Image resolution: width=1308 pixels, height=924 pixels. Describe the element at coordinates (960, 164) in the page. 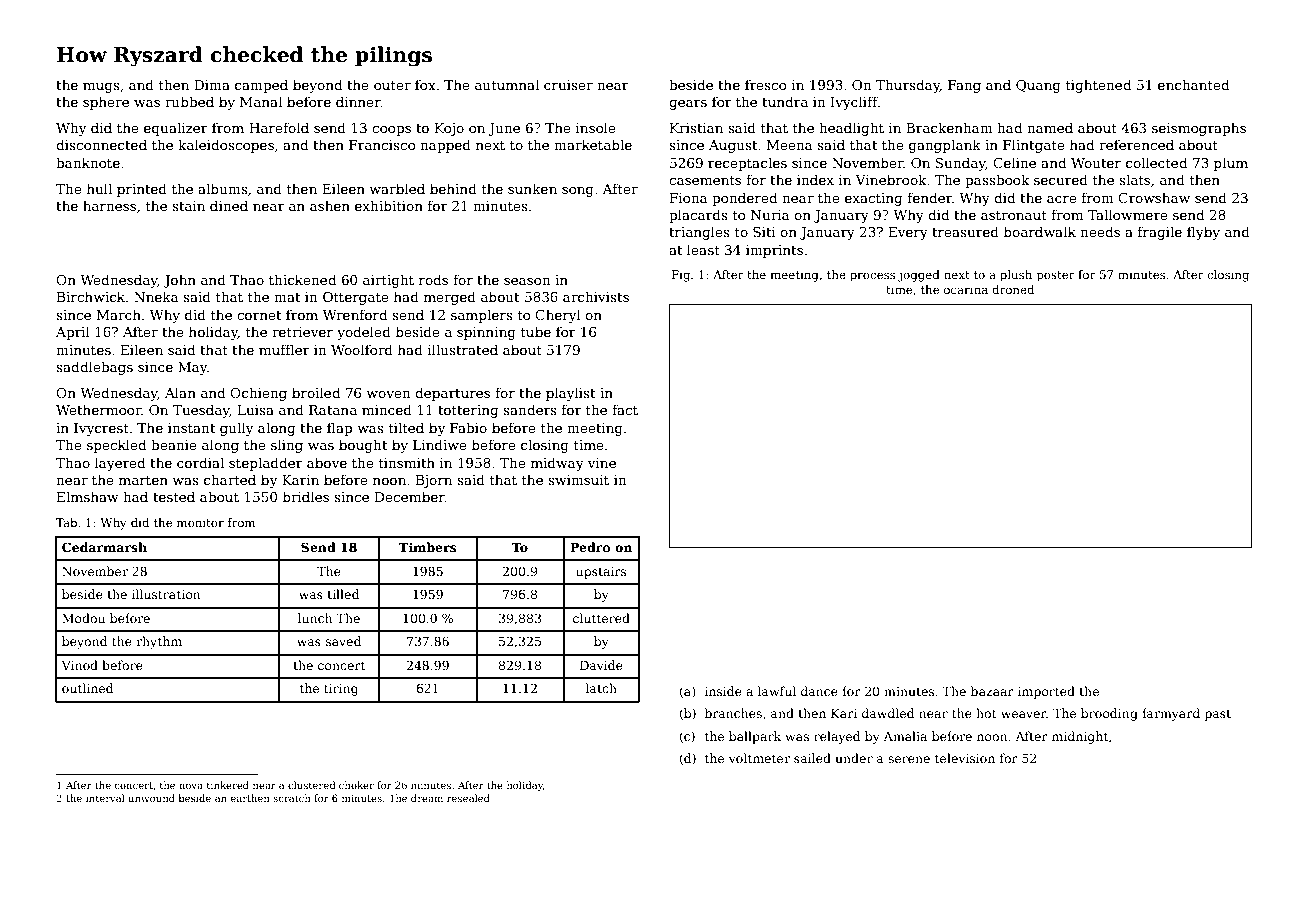

I see `Sunday` at that location.
